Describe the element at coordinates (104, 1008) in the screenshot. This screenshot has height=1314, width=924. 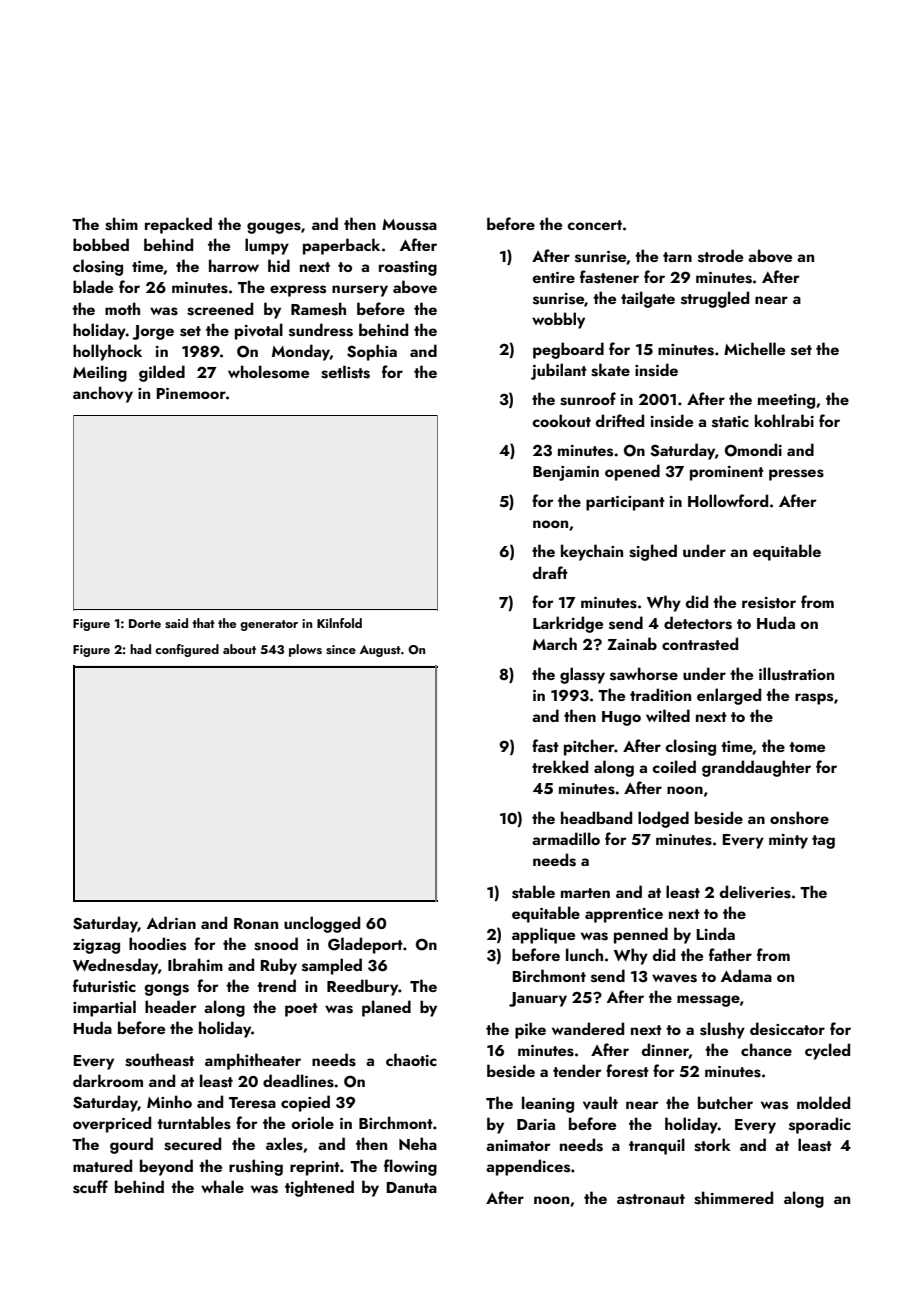
I see `impartial` at that location.
